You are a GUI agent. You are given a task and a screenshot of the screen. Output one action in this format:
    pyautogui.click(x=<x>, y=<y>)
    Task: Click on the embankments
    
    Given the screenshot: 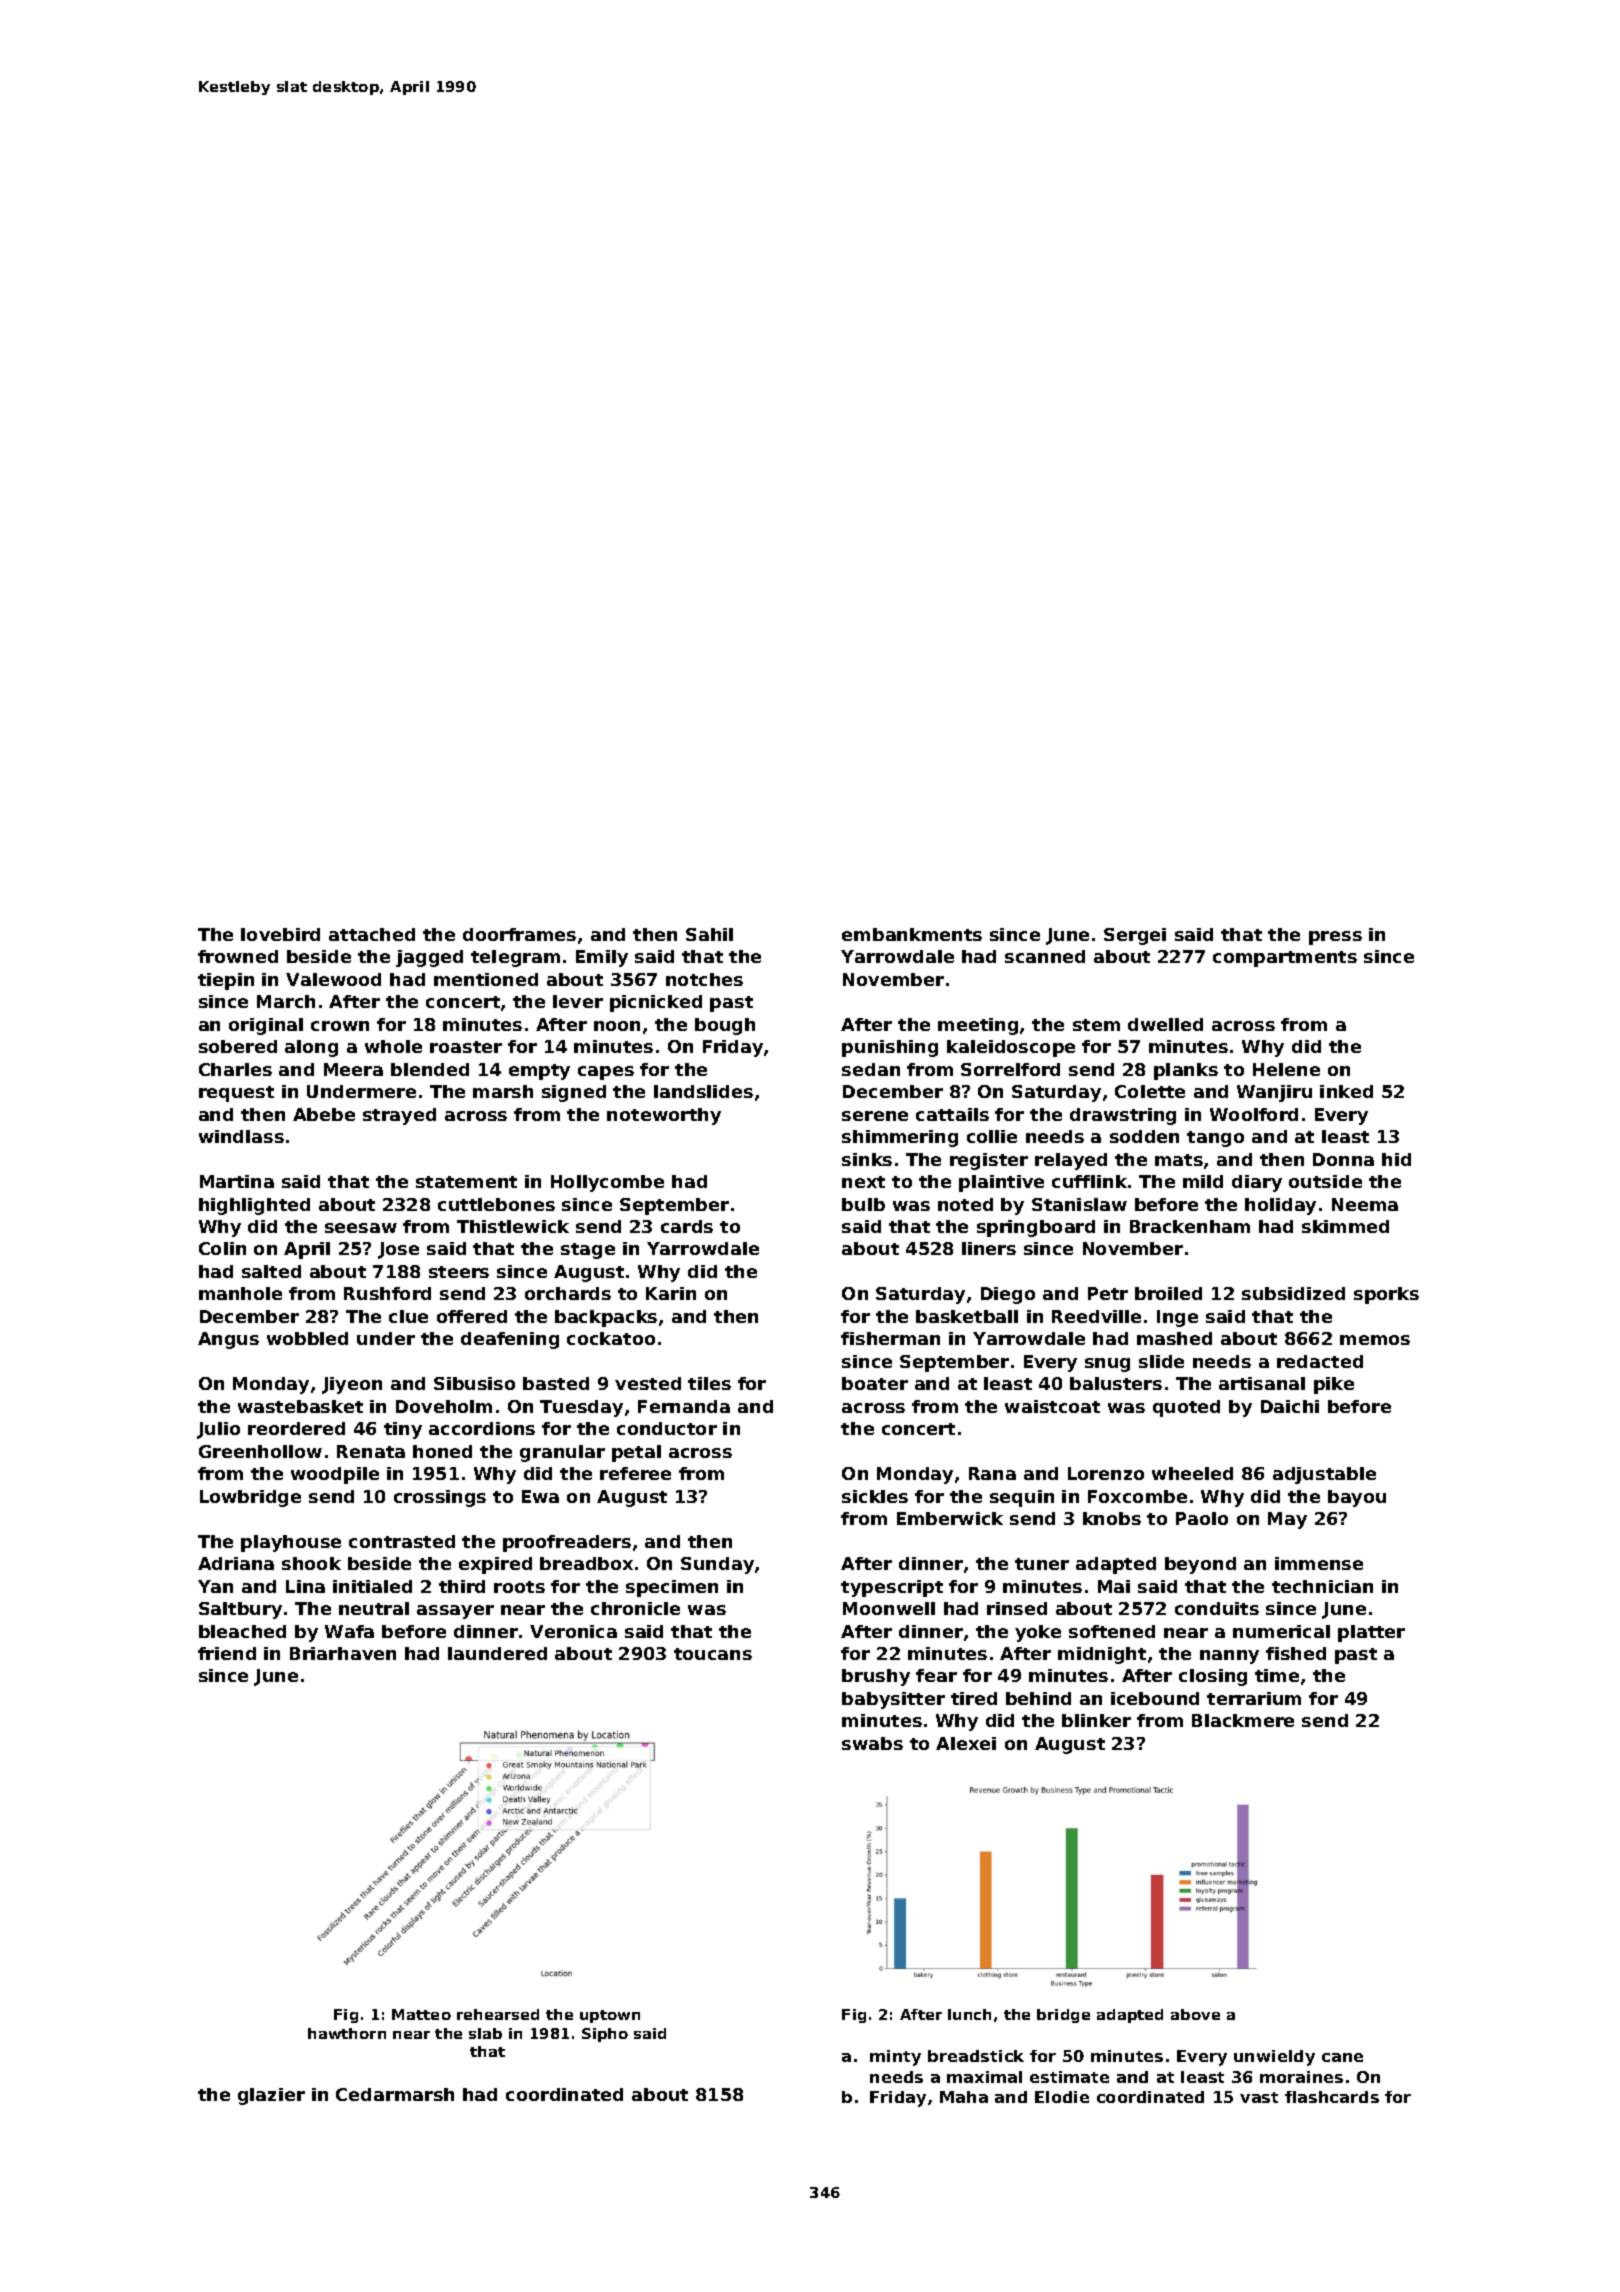 What is the action you would take?
    pyautogui.click(x=912, y=934)
